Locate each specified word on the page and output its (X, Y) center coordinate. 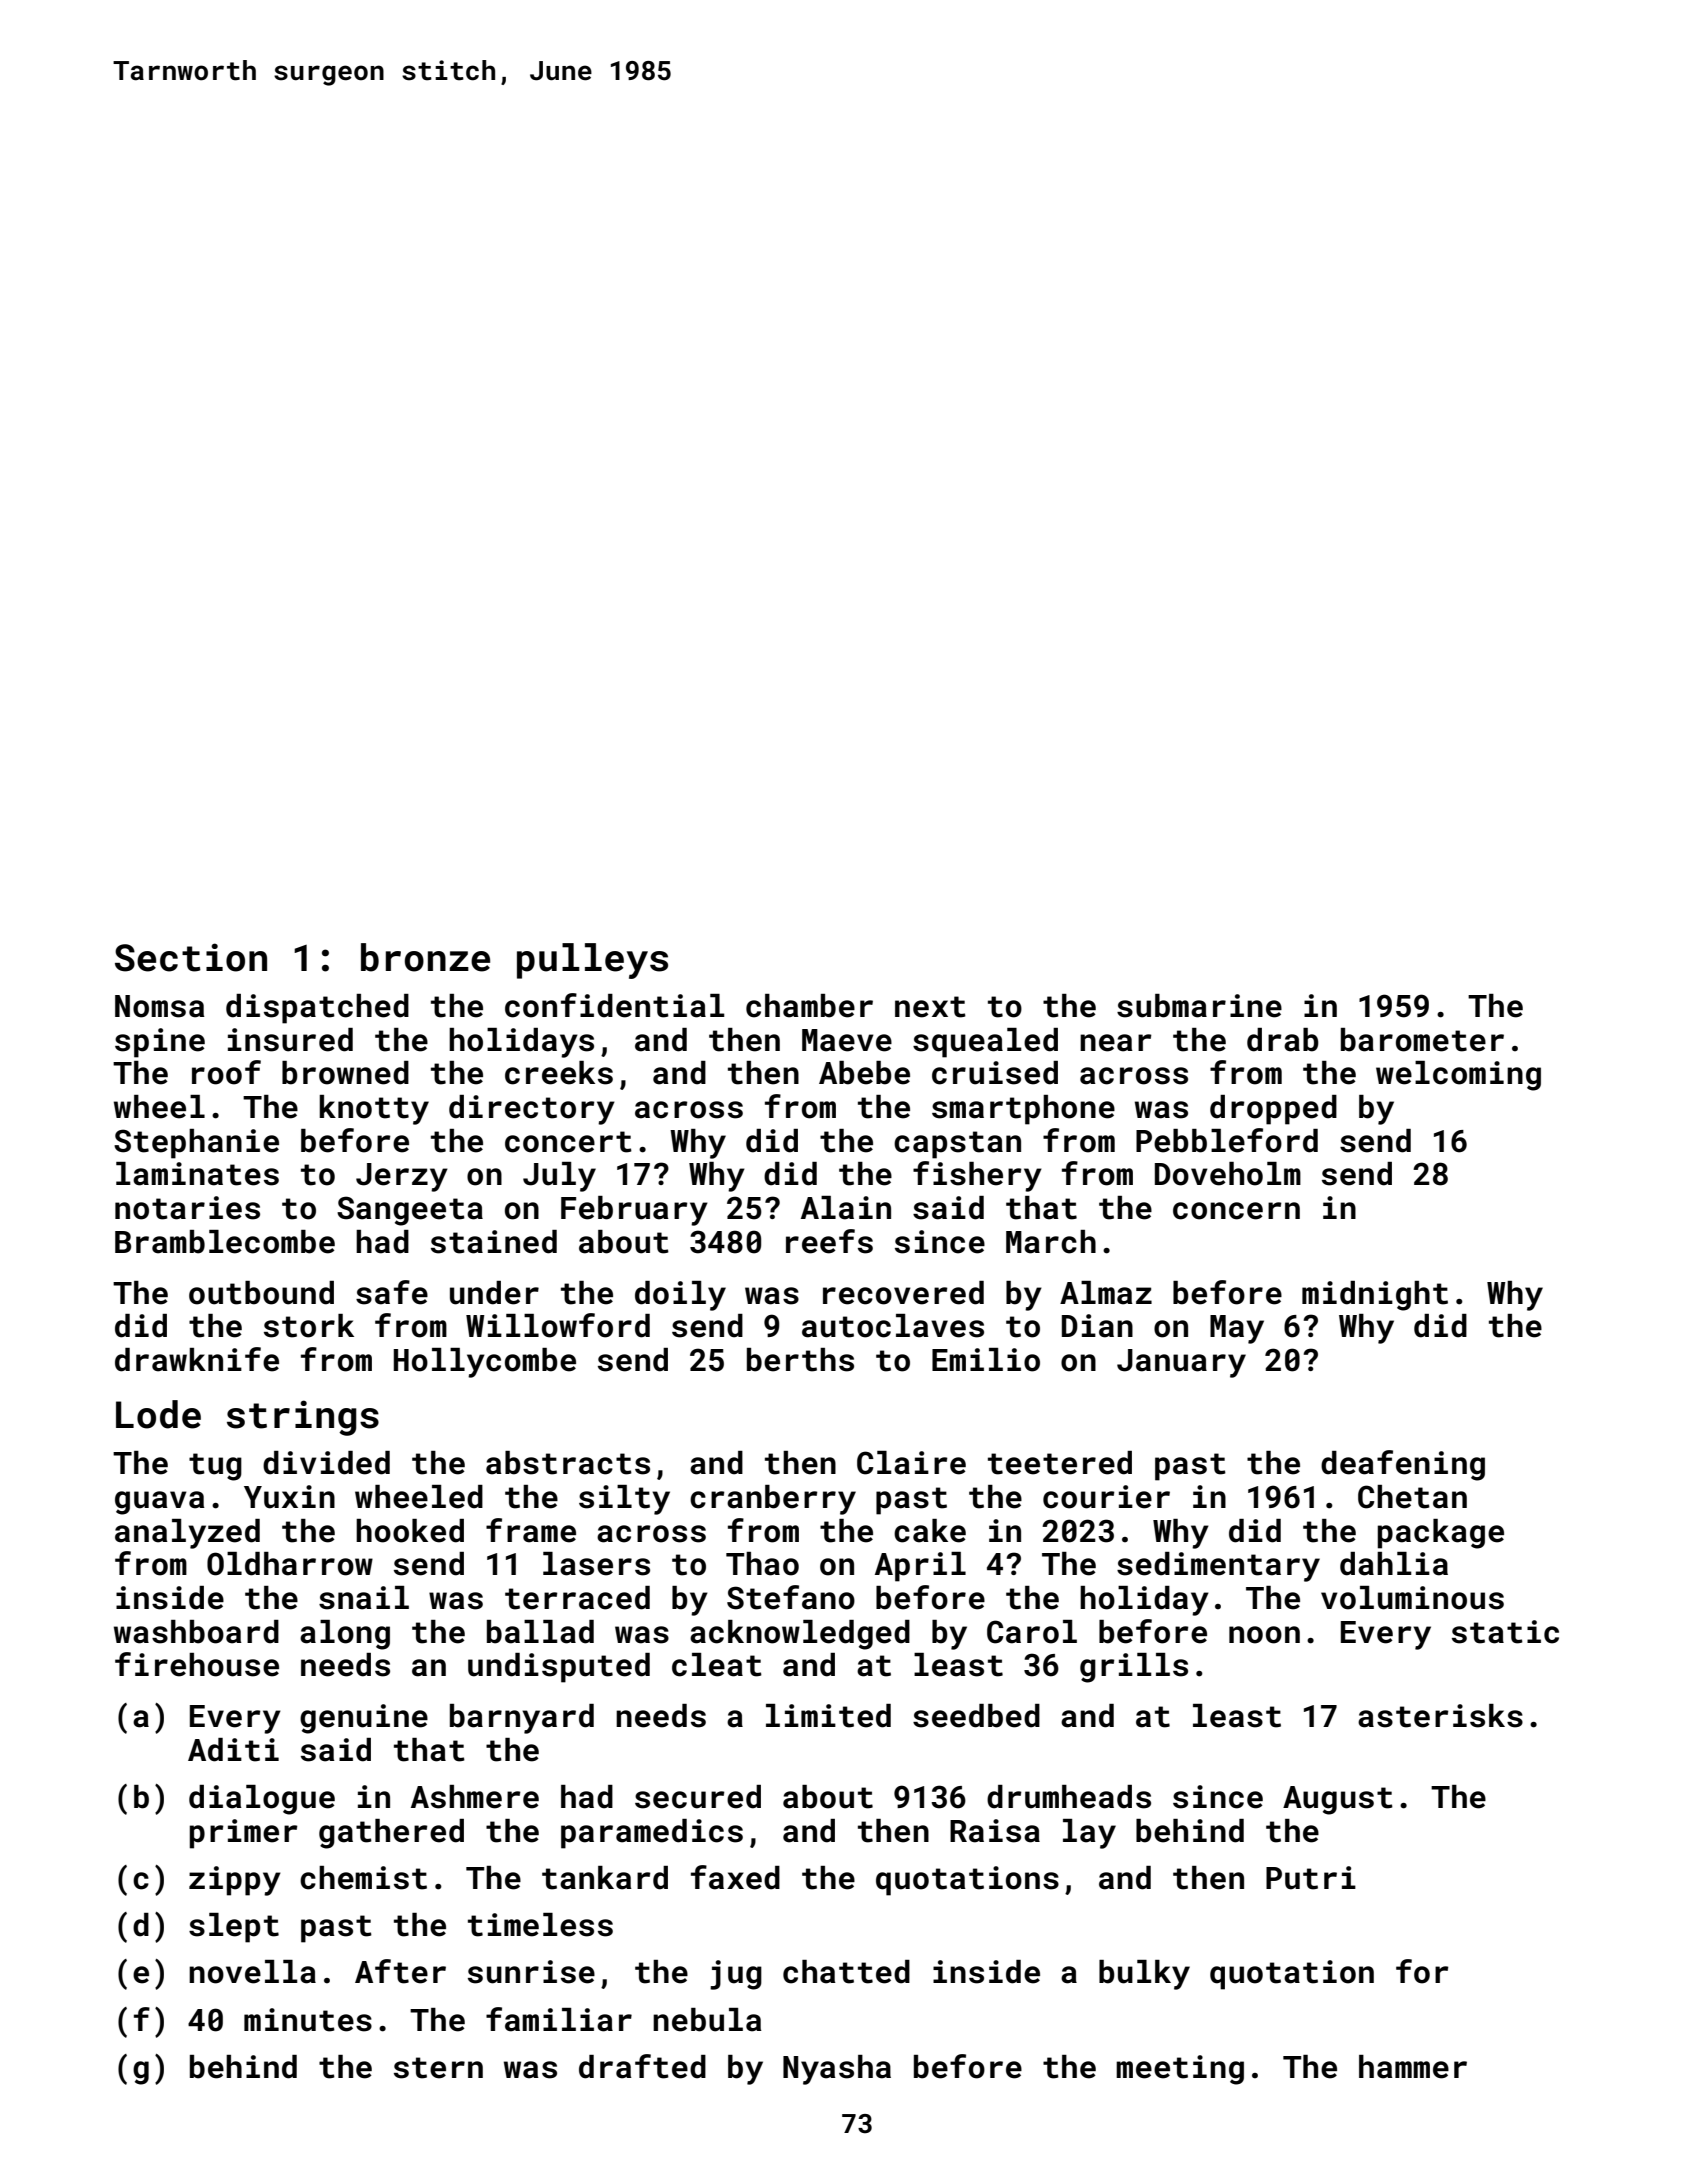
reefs (829, 1241)
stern (438, 2068)
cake (930, 1531)
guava (160, 1503)
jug (736, 1975)
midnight (1375, 1296)
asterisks (1440, 1716)
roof (226, 1072)
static (1505, 1632)
